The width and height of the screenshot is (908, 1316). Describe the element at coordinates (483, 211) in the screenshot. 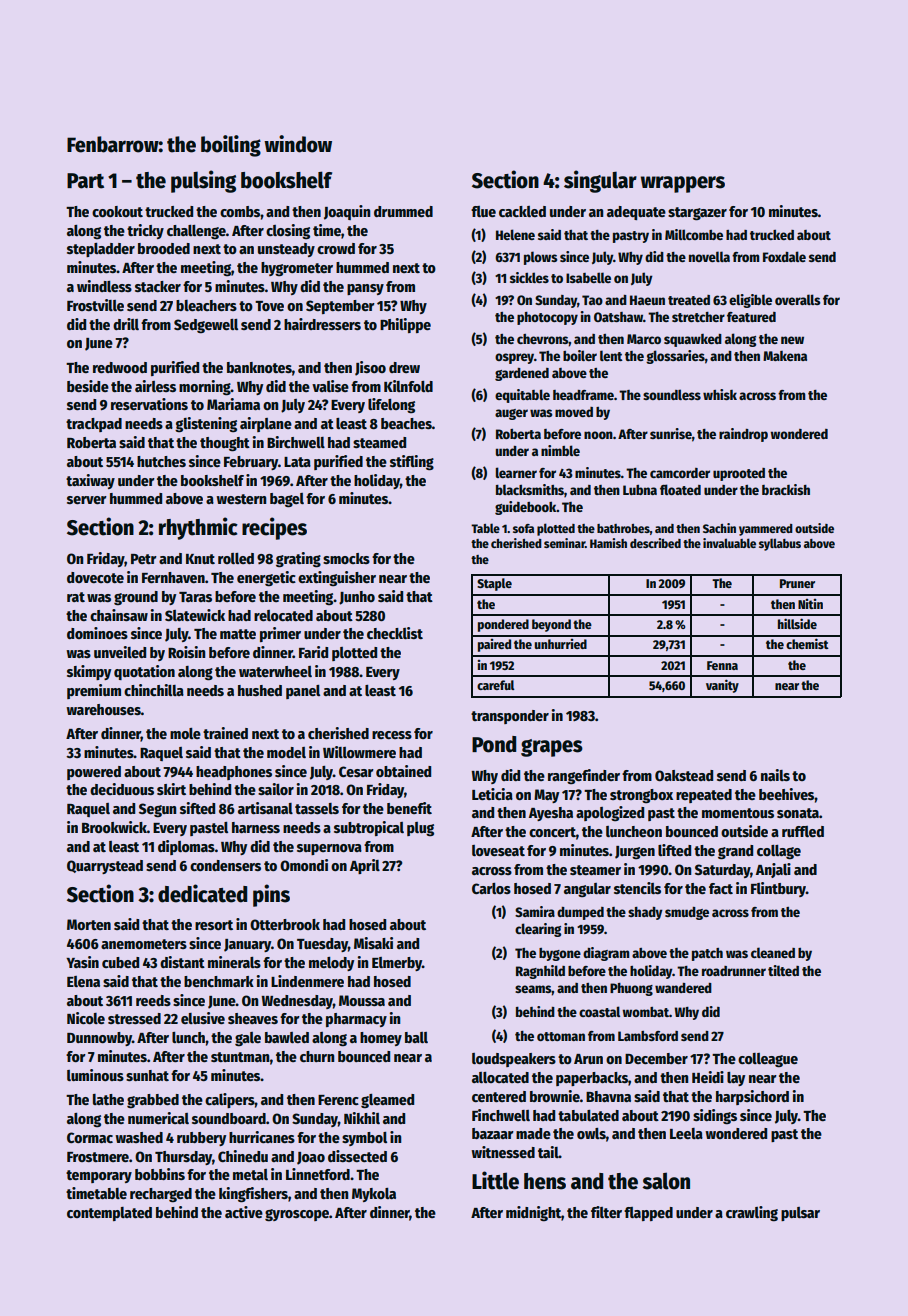

I see `flue` at that location.
